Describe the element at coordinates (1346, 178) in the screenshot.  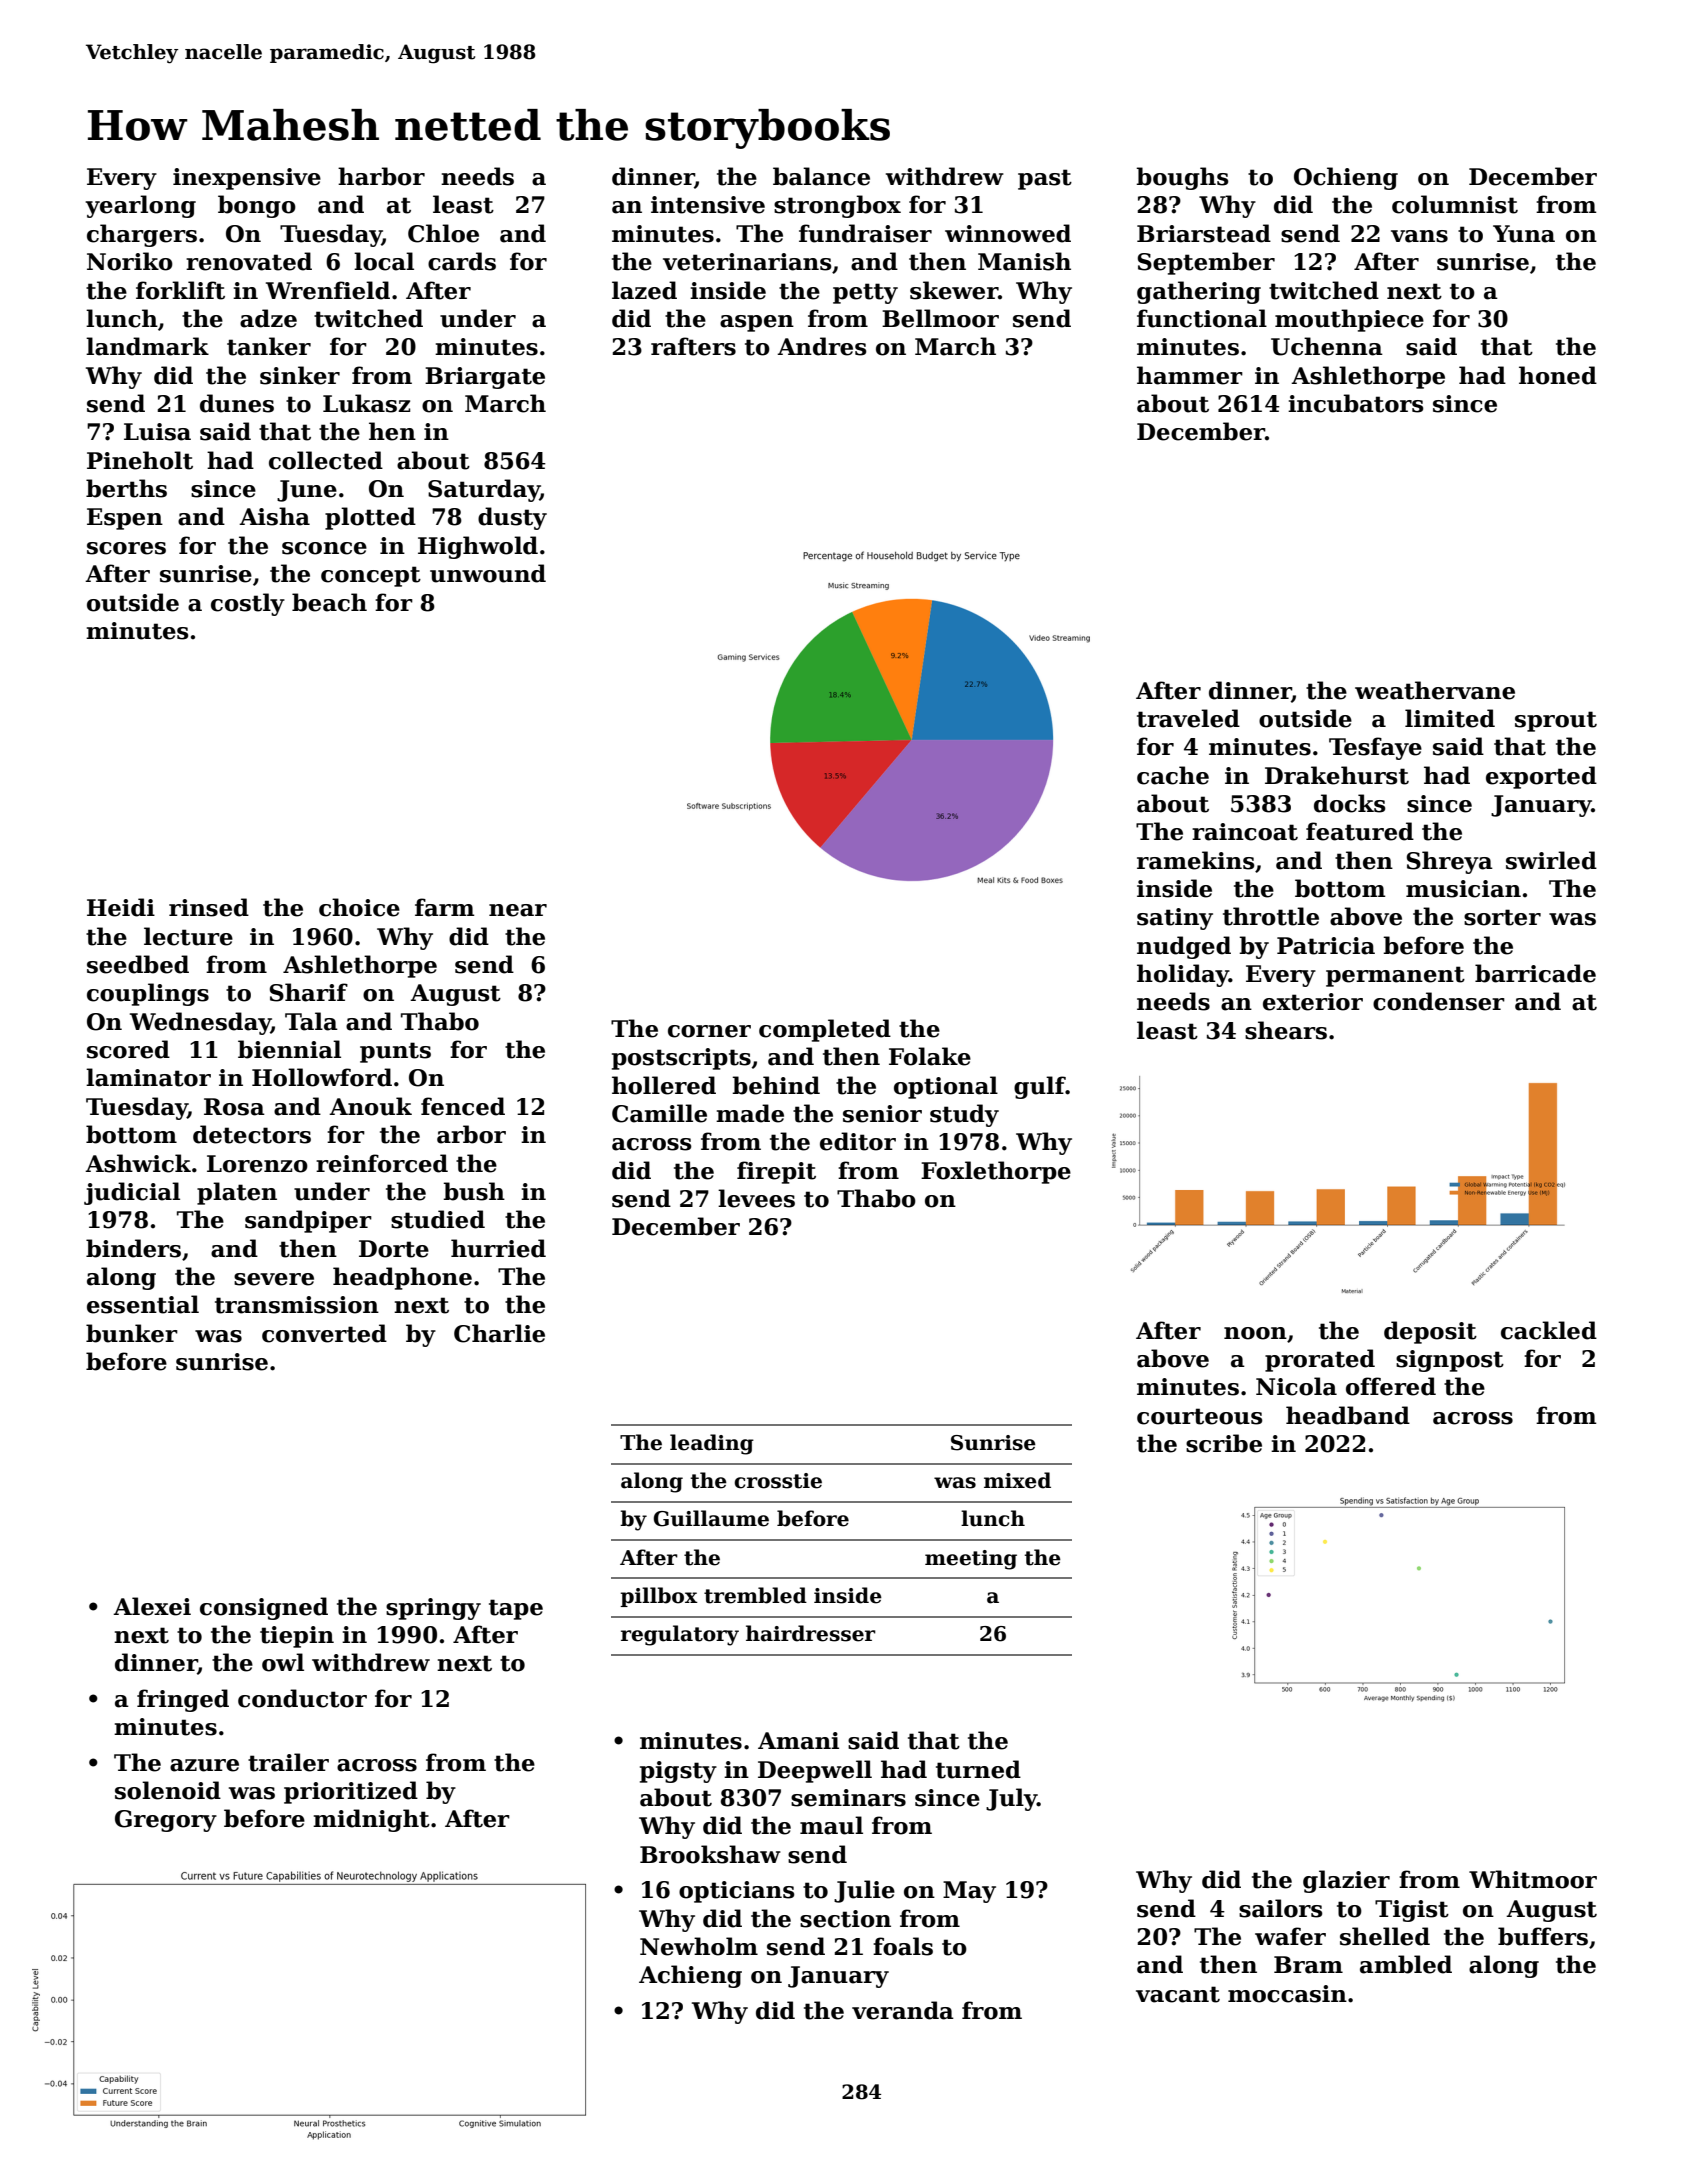
I see `Ochieng` at that location.
